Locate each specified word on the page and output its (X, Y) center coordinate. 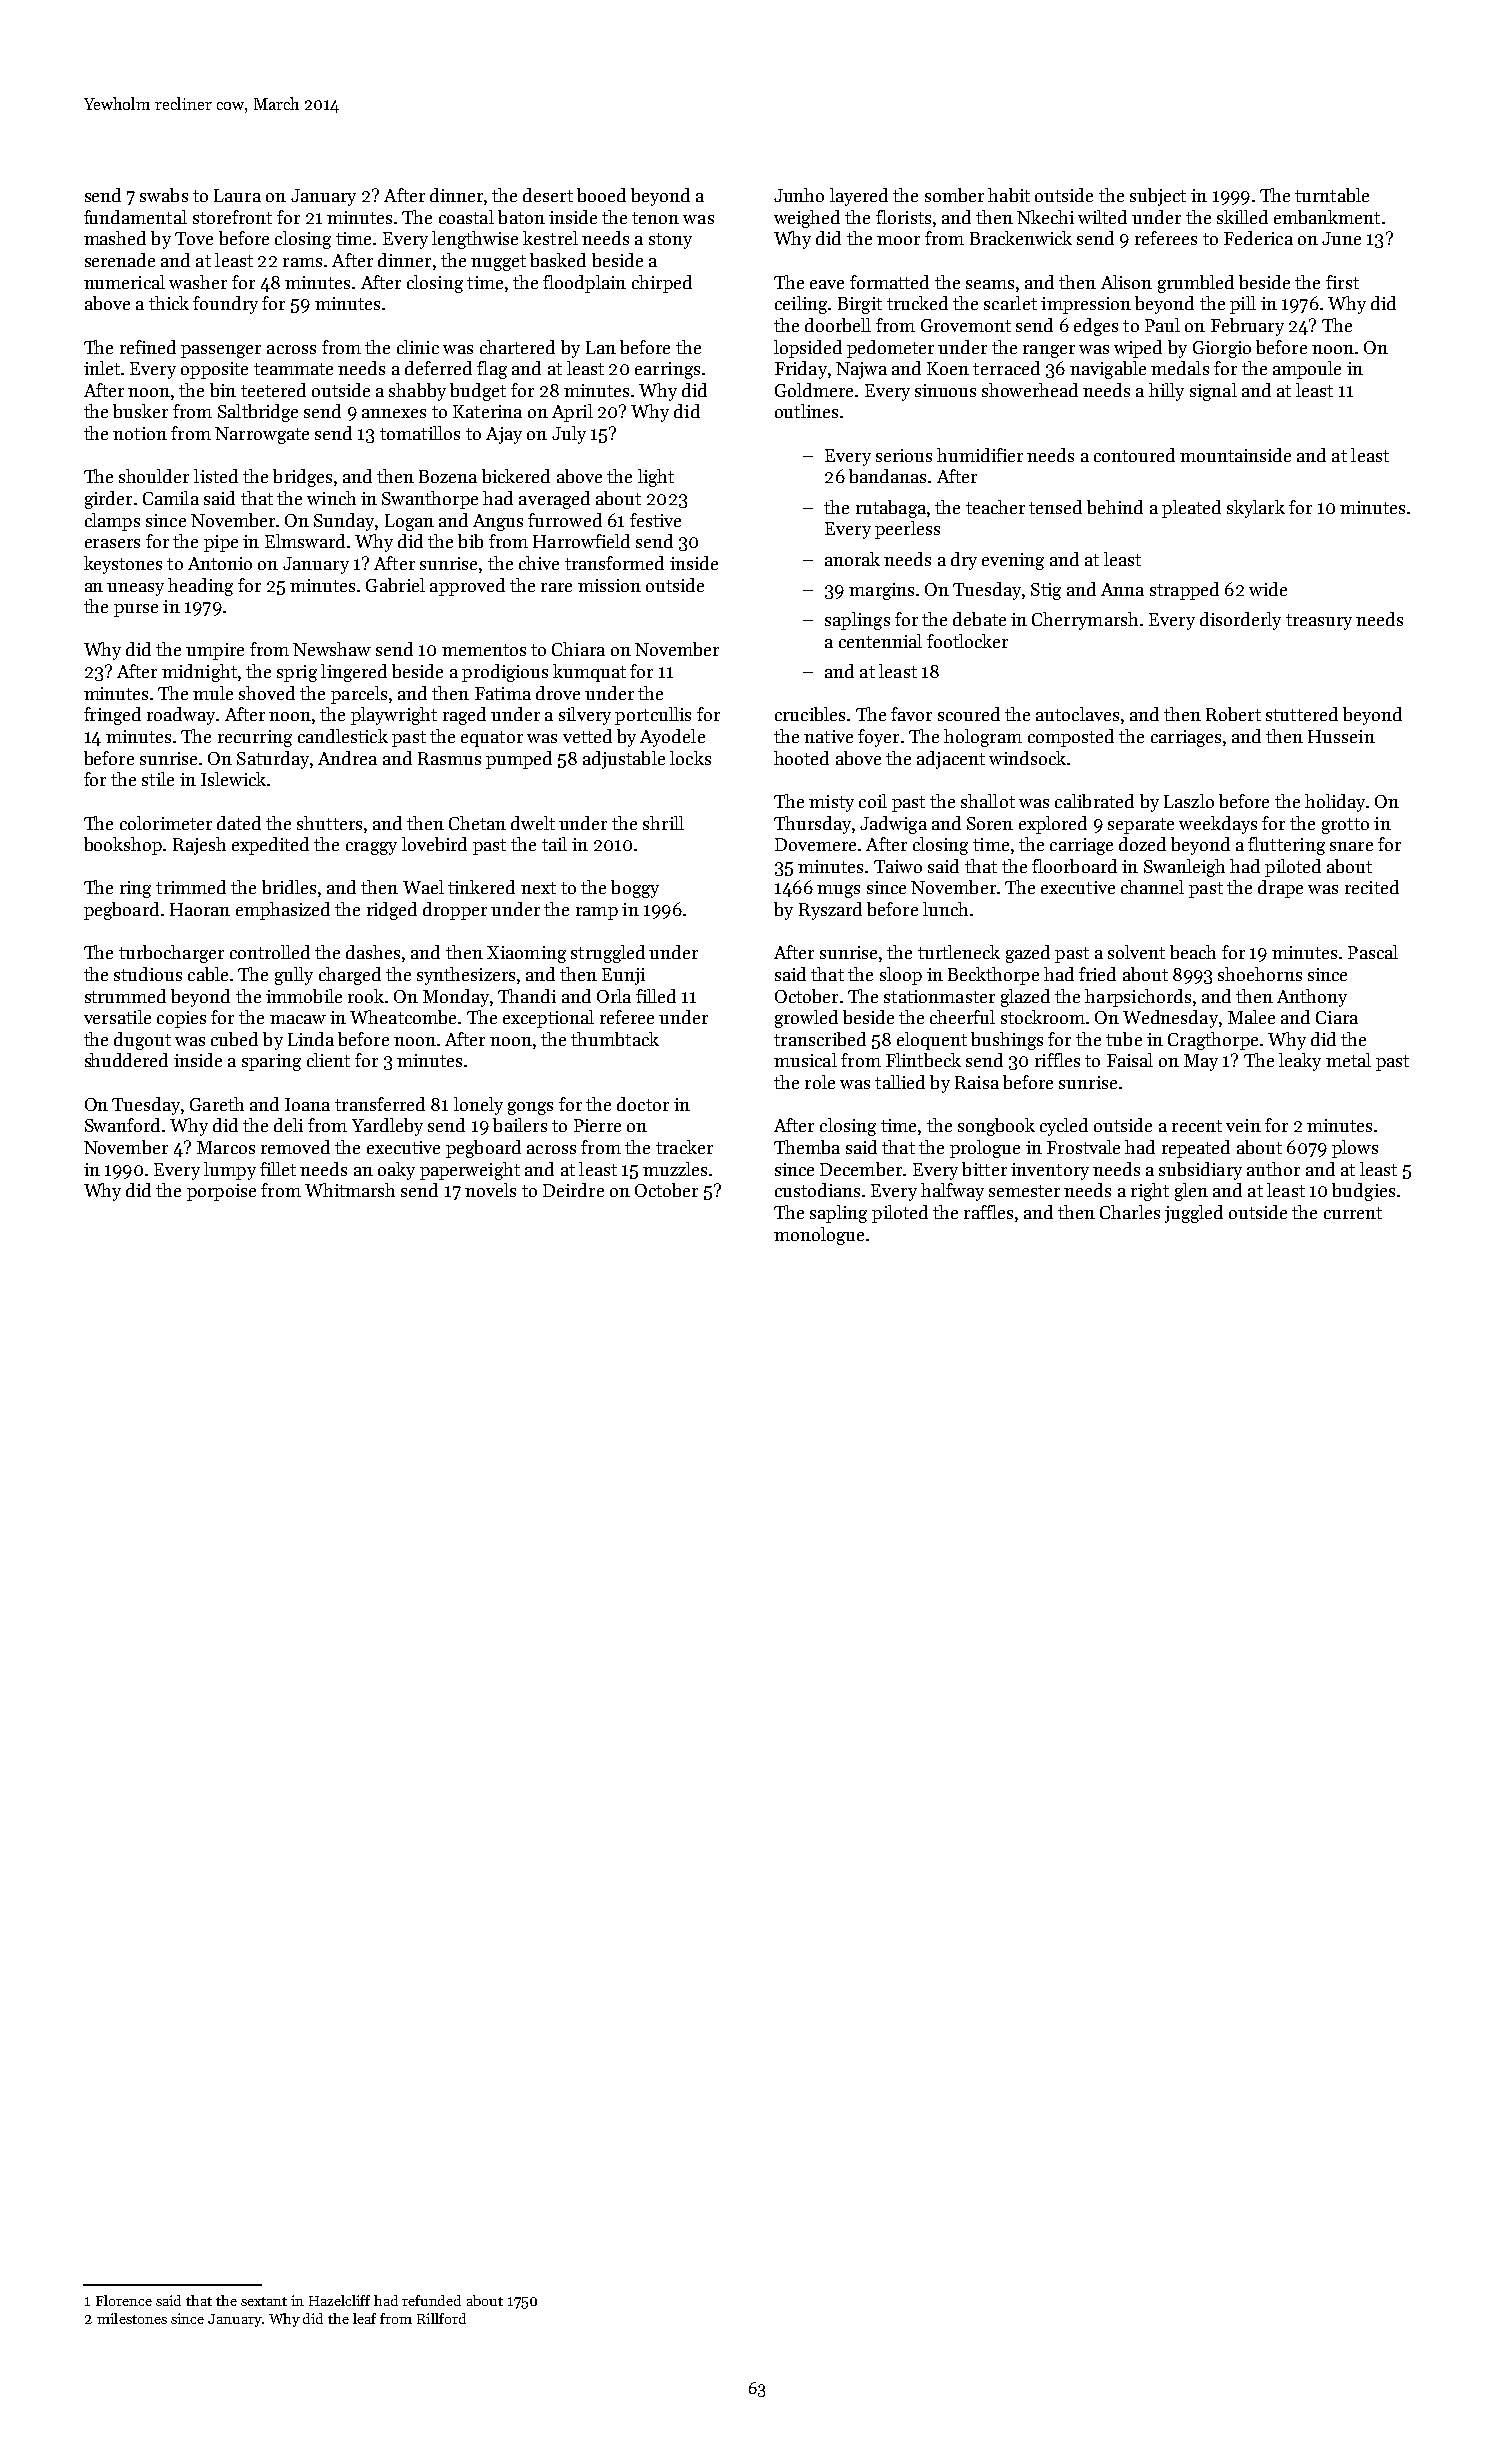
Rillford (441, 2318)
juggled (1194, 1214)
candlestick (343, 736)
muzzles (675, 1169)
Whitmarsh (350, 1190)
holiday (1335, 803)
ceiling (801, 305)
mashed (115, 238)
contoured (1134, 455)
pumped (519, 760)
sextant (264, 2301)
